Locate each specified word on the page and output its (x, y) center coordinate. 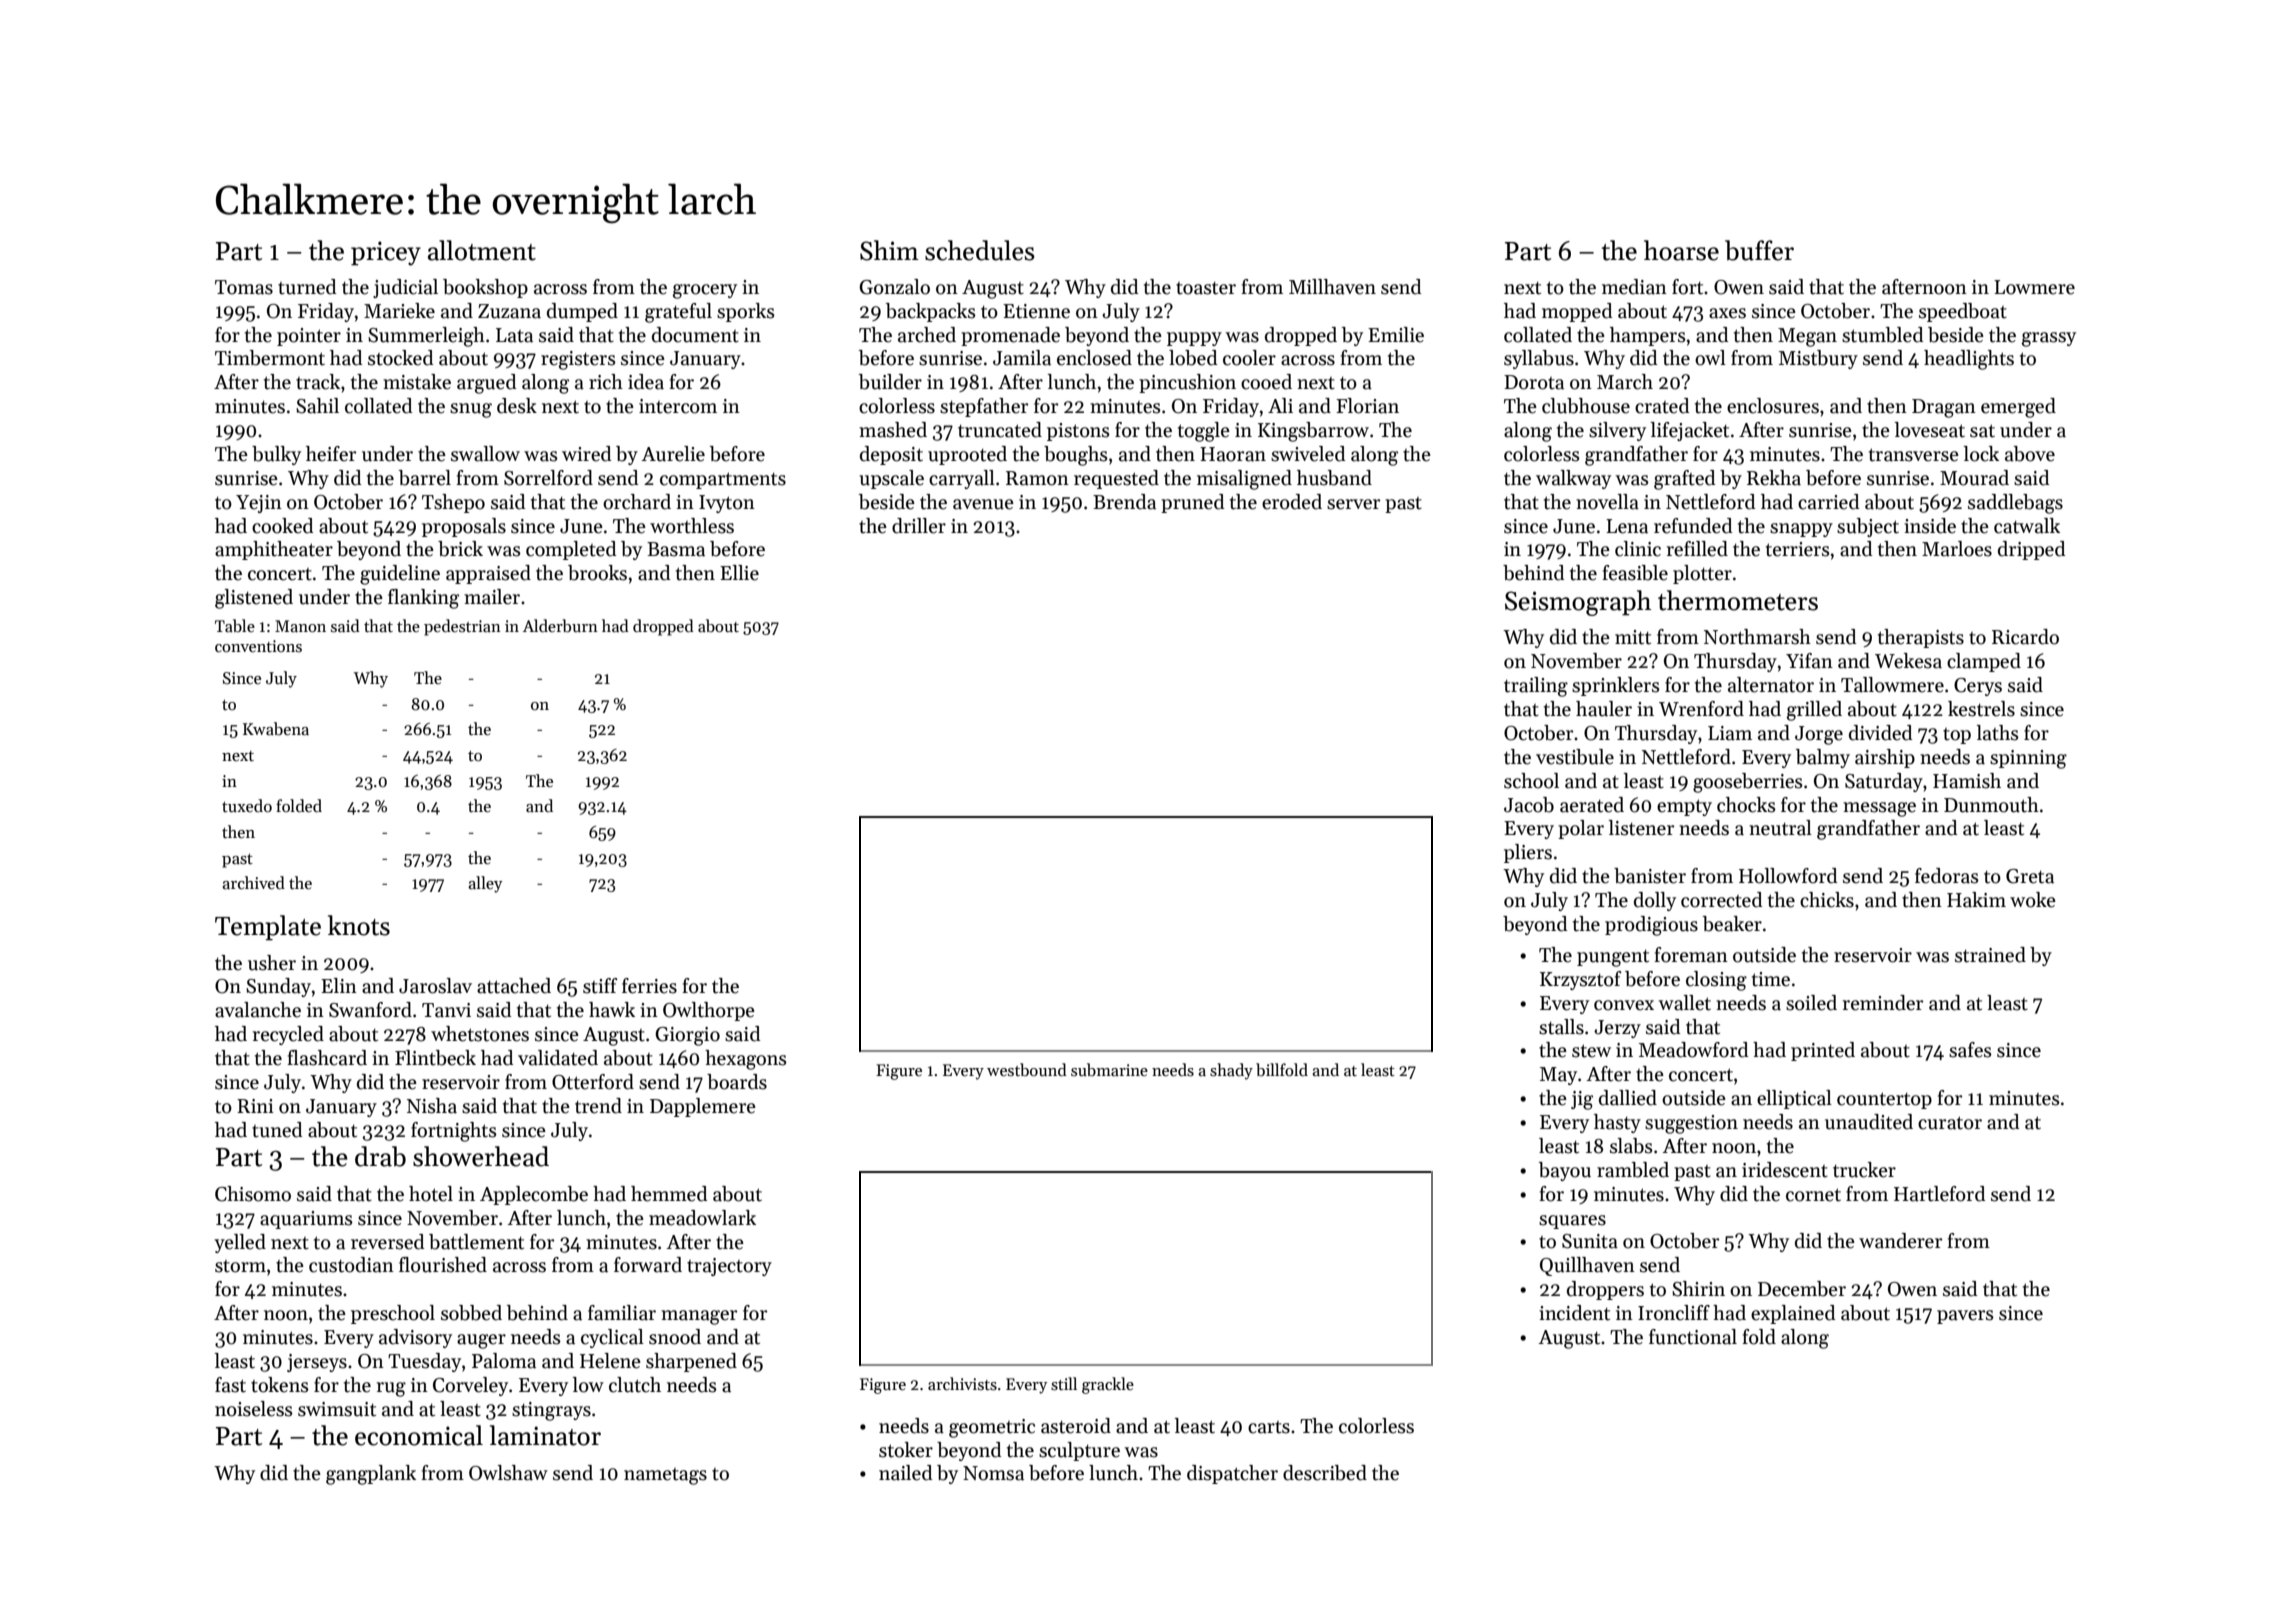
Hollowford (1788, 876)
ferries (649, 986)
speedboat (1963, 312)
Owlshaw (508, 1473)
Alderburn (560, 626)
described (1325, 1473)
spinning (2028, 759)
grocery (705, 291)
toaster (1206, 288)
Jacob (1529, 805)
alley (485, 884)
